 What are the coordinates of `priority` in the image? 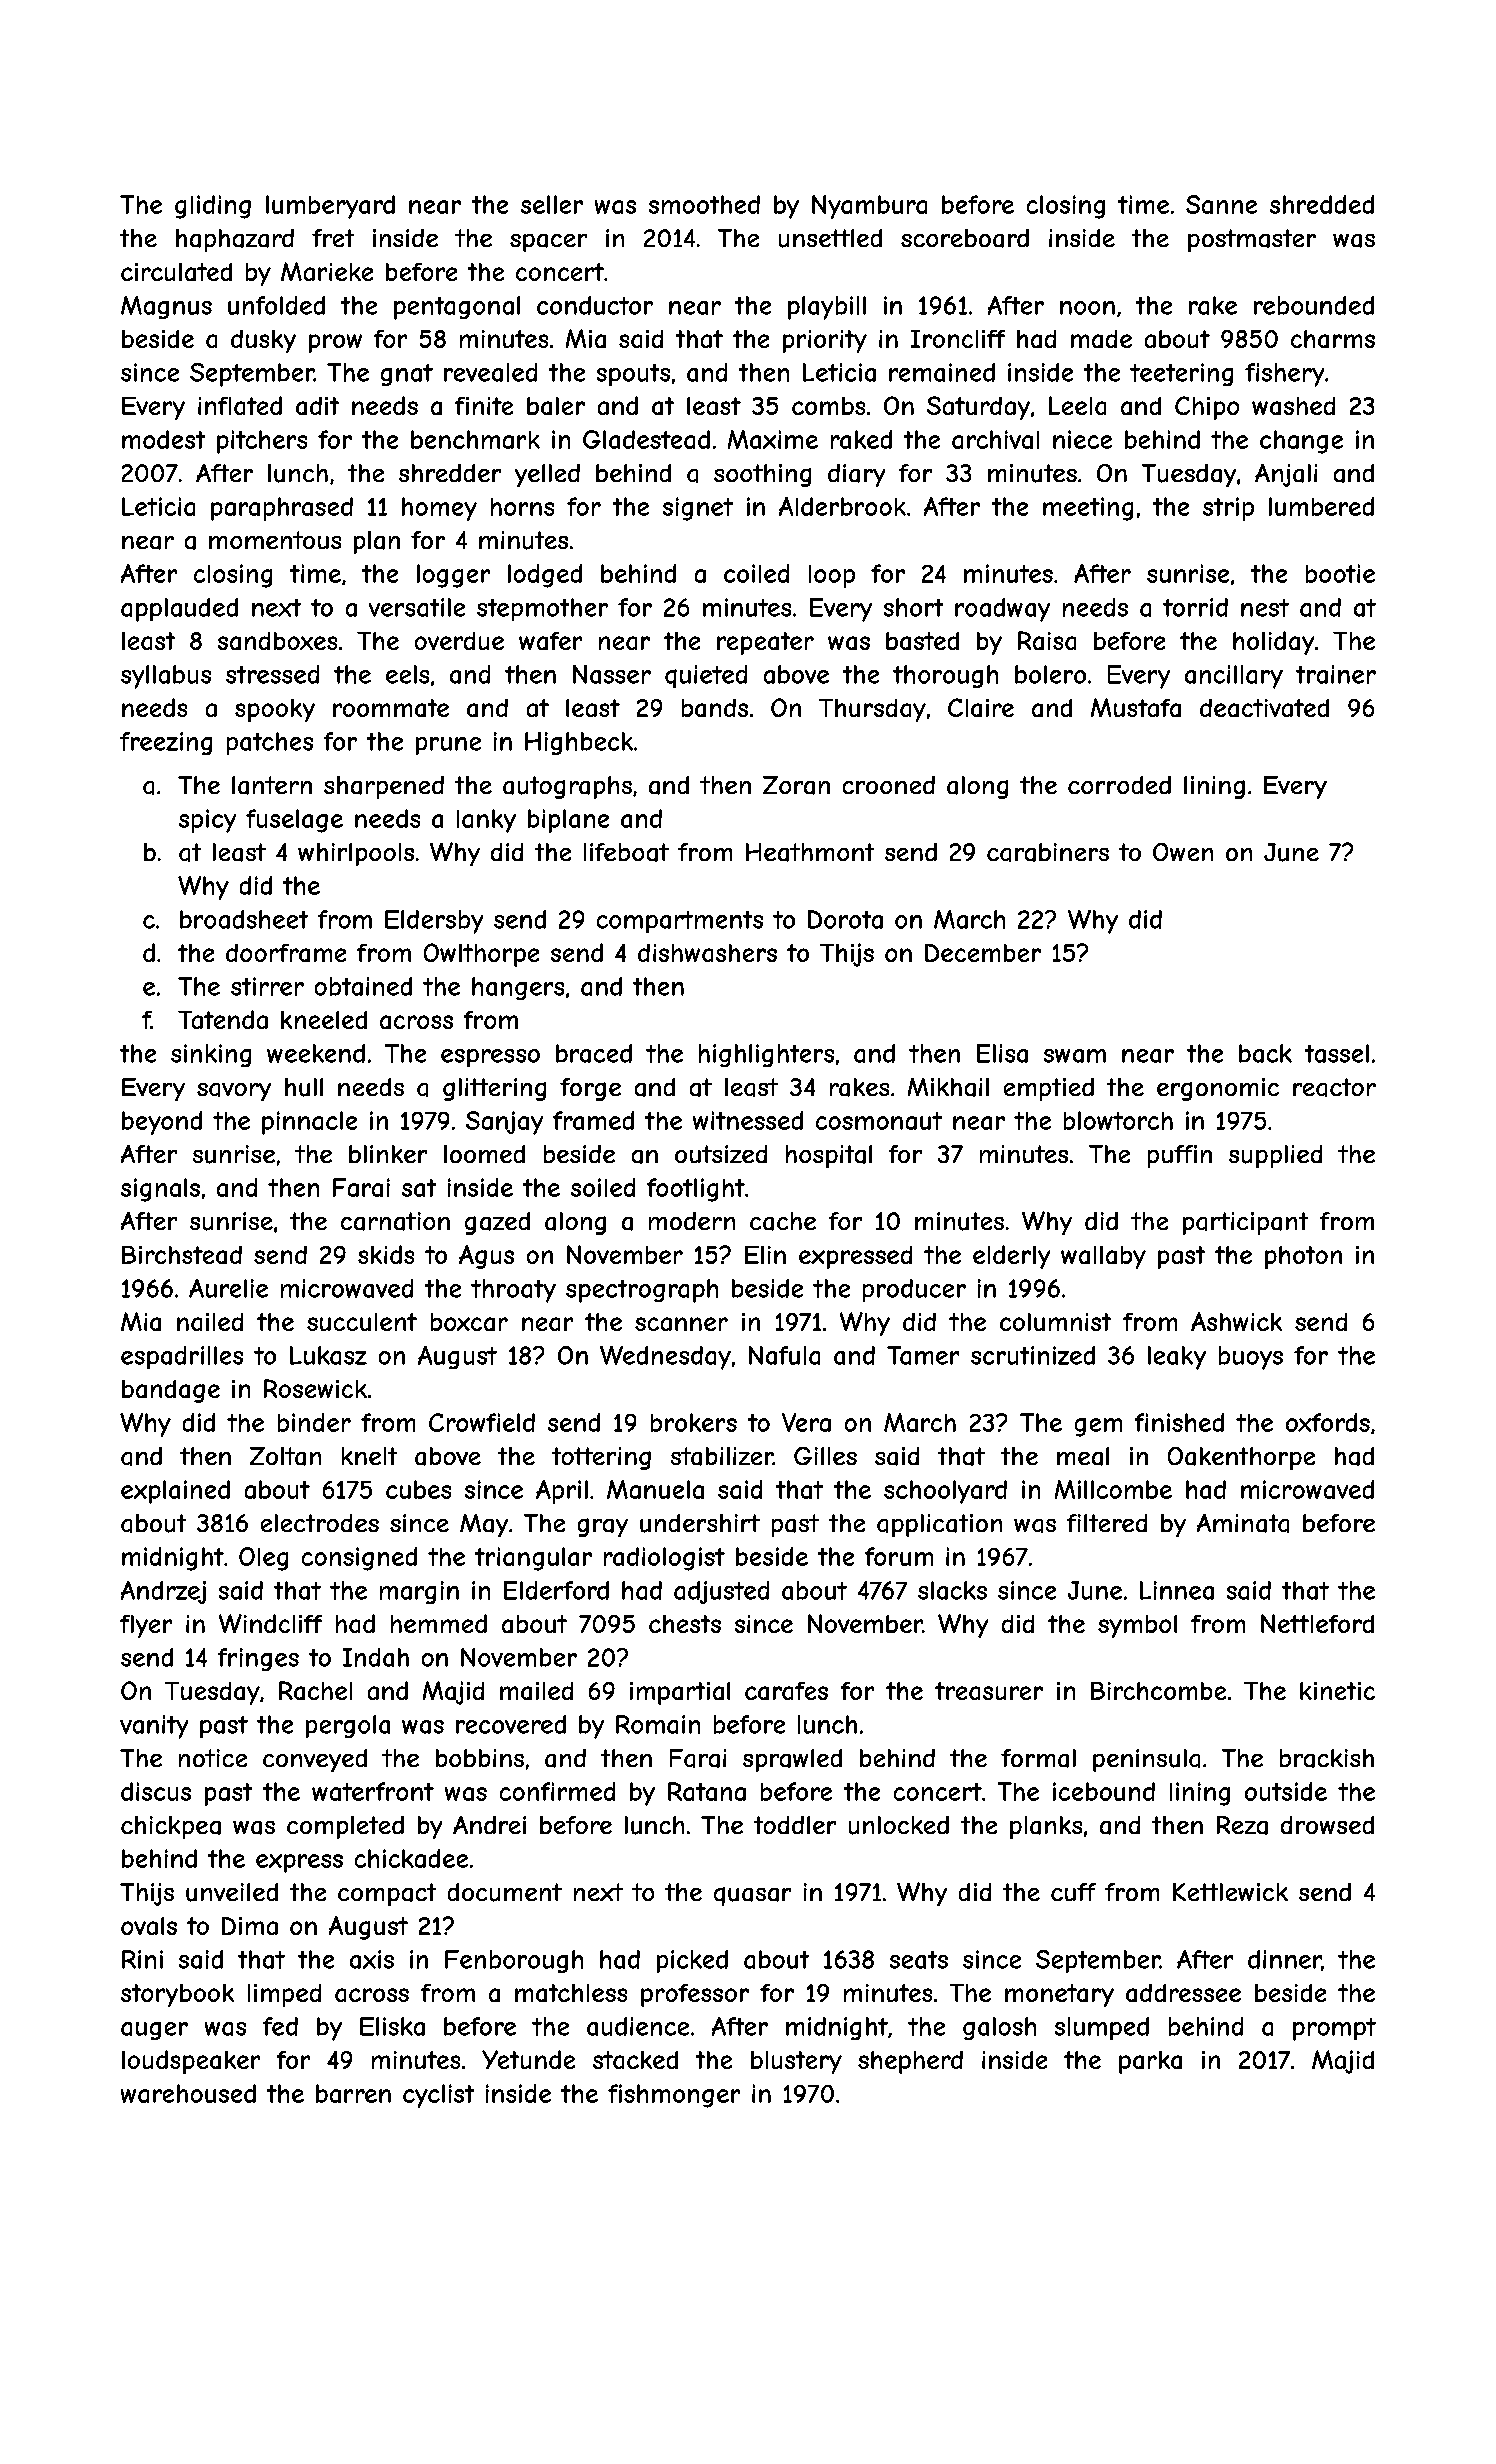 It's located at (825, 341).
